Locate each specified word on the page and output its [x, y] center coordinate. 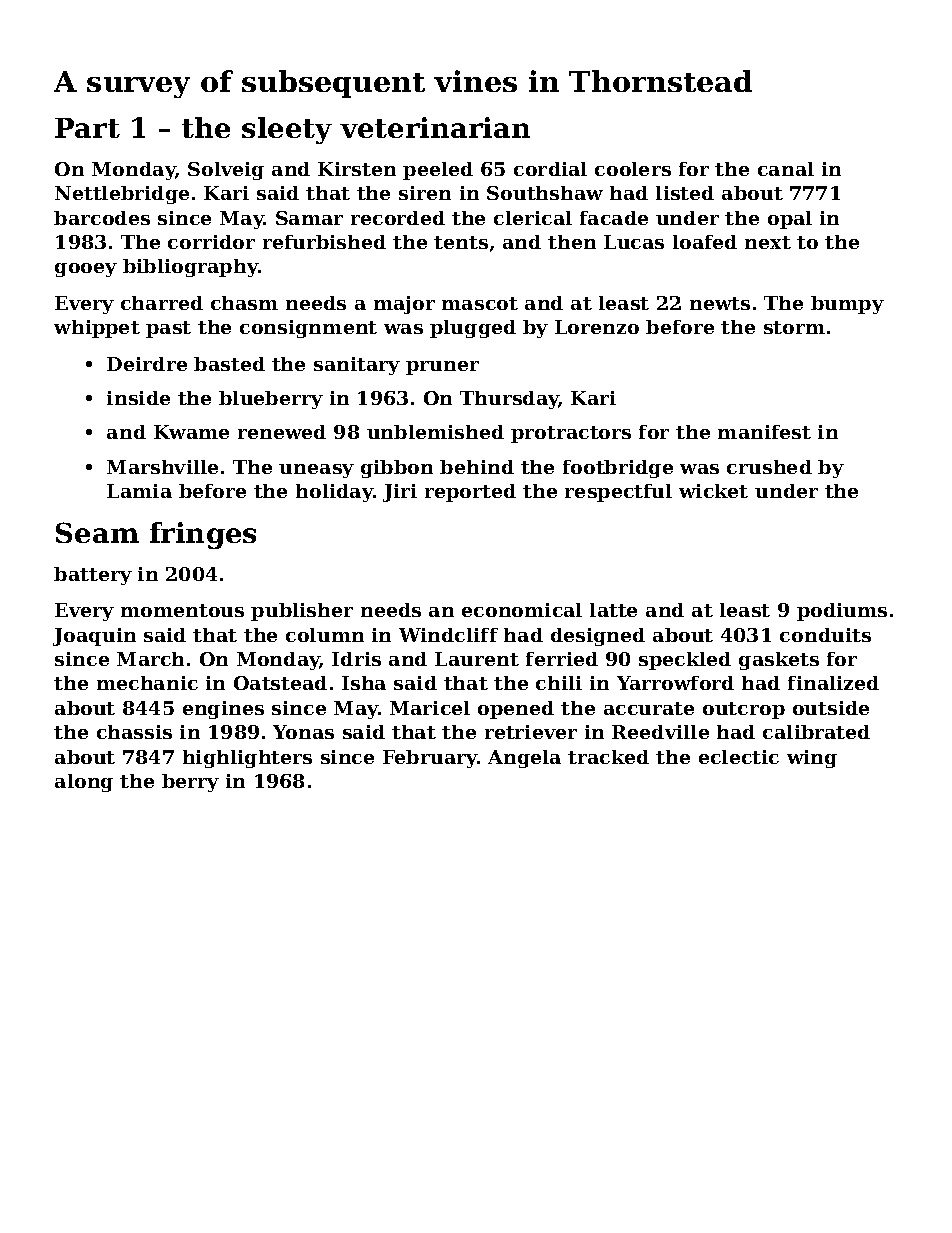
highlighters [247, 759]
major [404, 305]
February [430, 759]
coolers [633, 169]
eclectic [739, 757]
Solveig [226, 171]
